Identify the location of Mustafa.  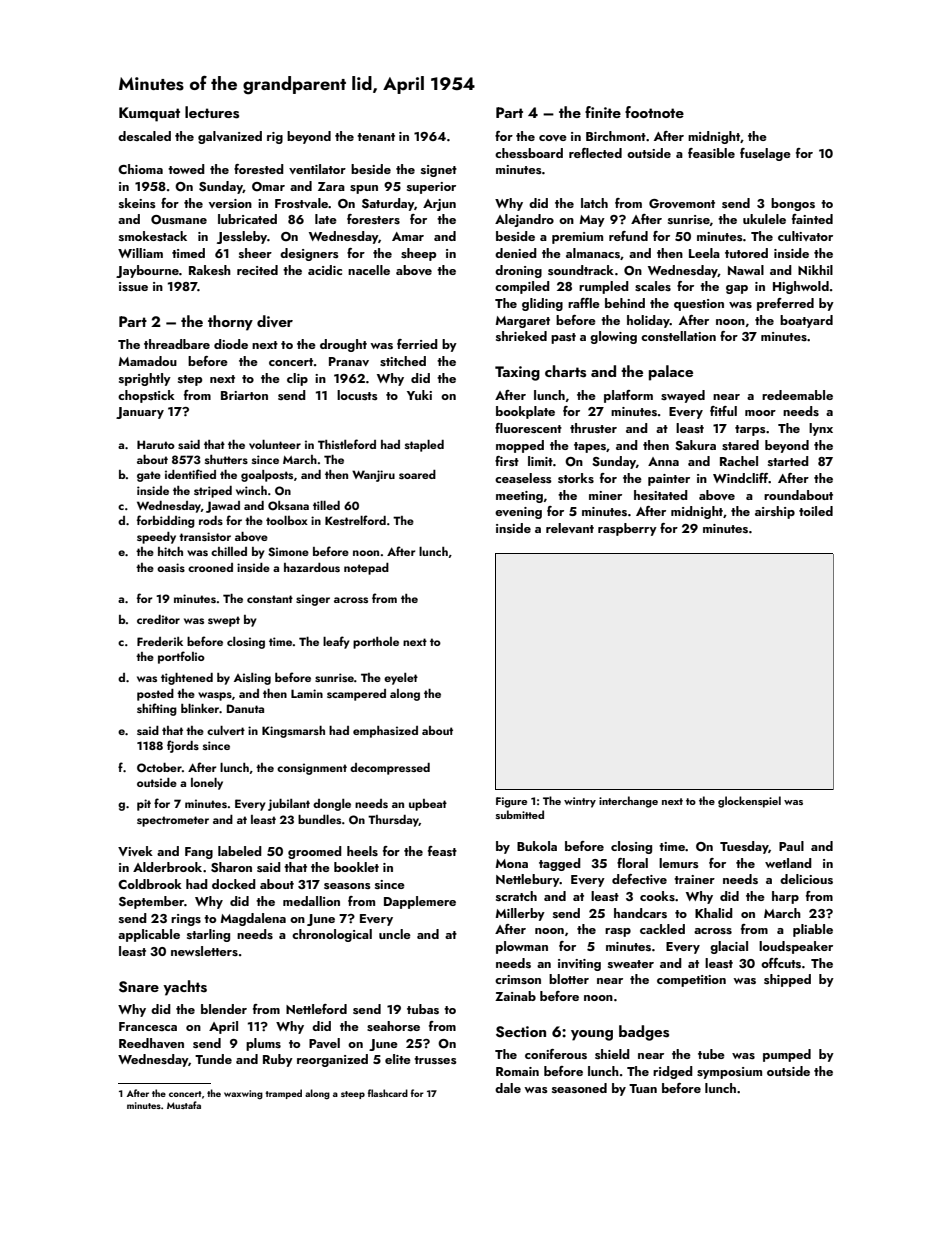
(184, 1105).
